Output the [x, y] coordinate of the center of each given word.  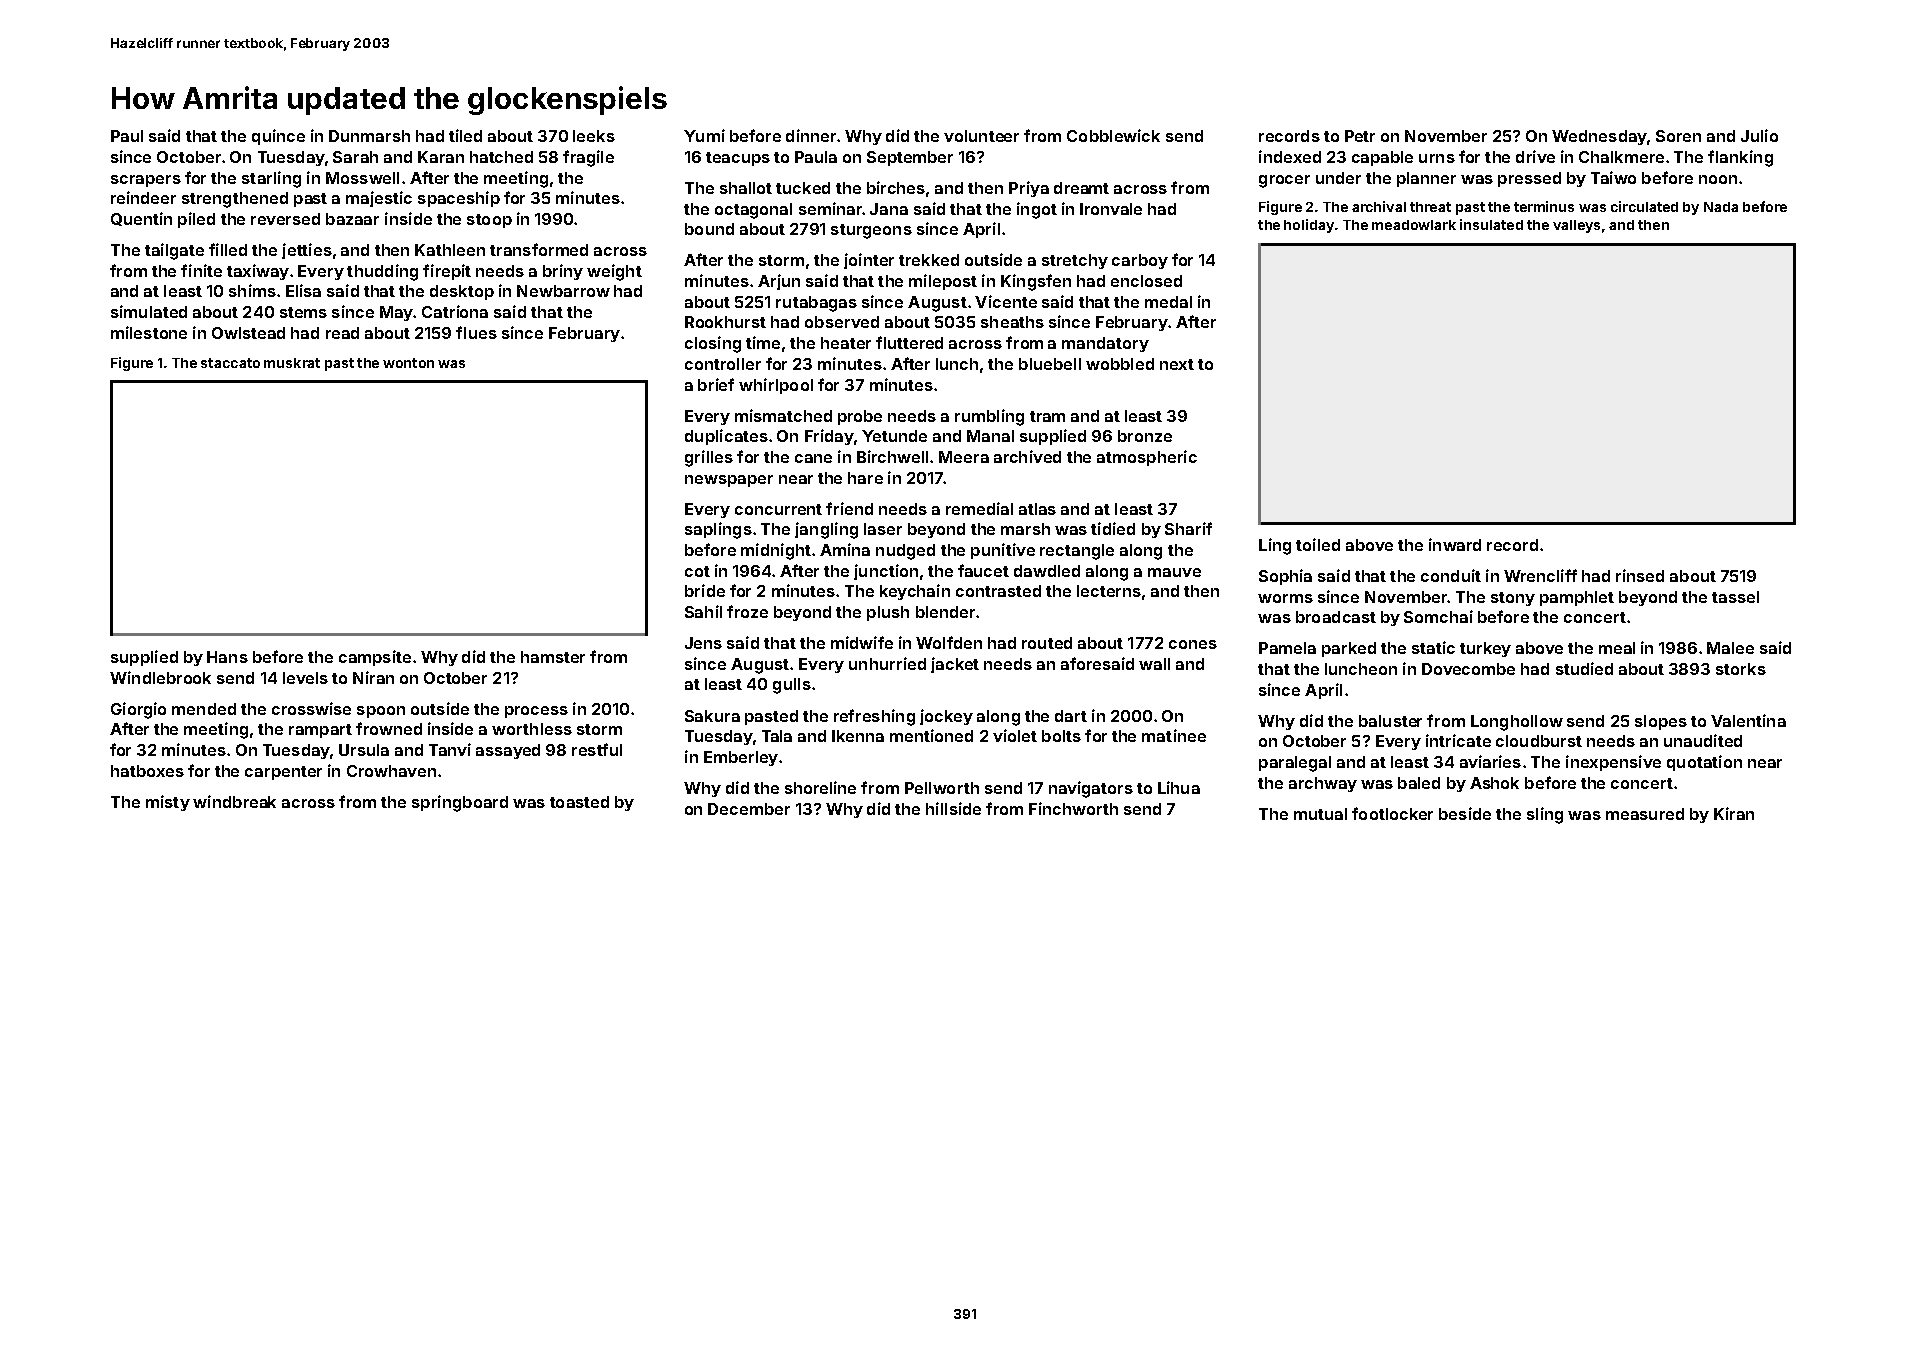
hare [865, 478]
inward [1455, 544]
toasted [579, 802]
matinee [1174, 735]
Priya [1029, 189]
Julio [1759, 135]
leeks [594, 136]
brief [716, 384]
